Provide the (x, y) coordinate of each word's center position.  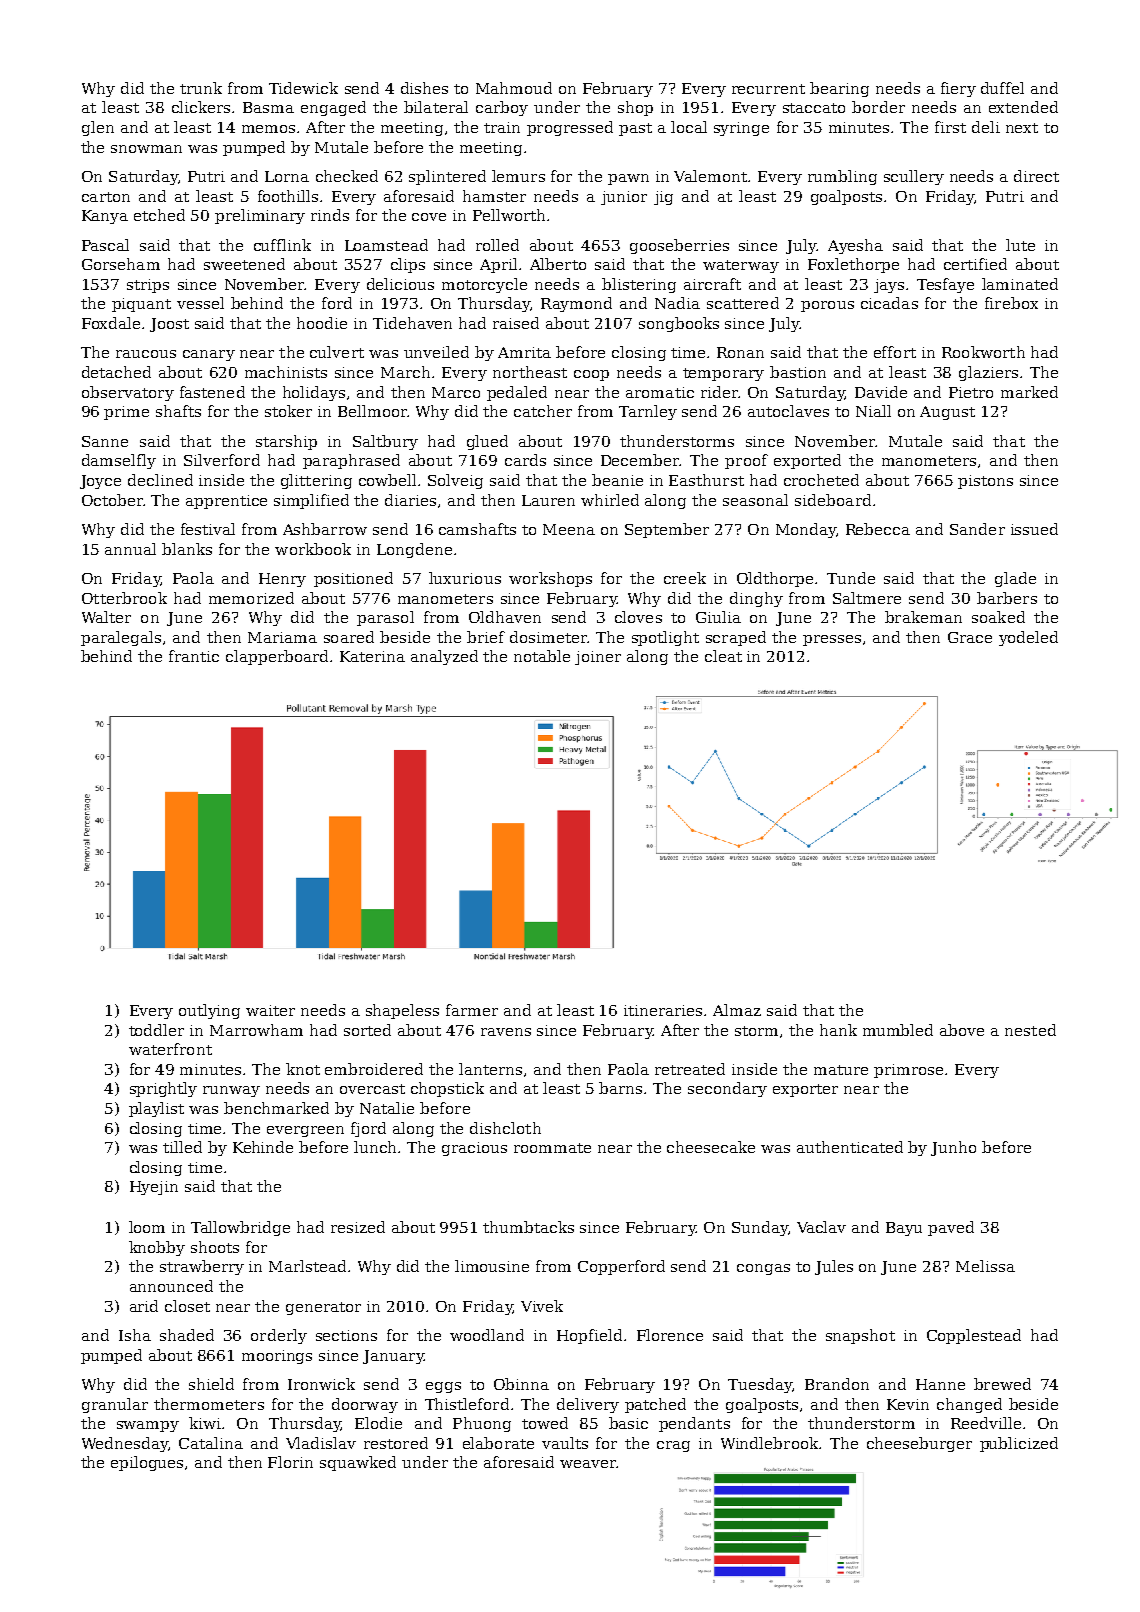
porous (827, 306)
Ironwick (321, 1384)
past (635, 129)
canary (209, 355)
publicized (1019, 1444)
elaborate (498, 1443)
